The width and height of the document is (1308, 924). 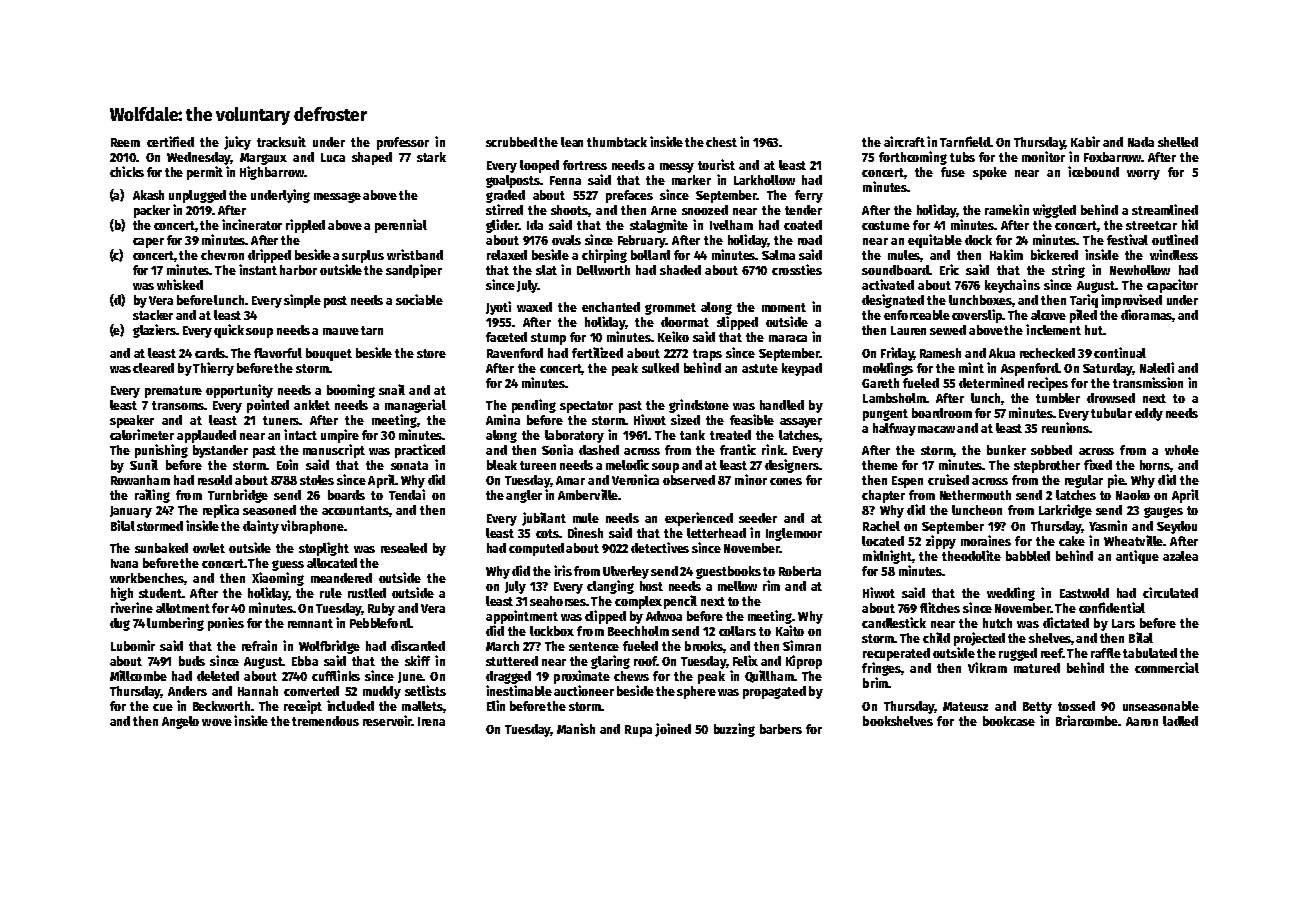 What do you see at coordinates (576, 728) in the document?
I see `Manish` at bounding box center [576, 728].
